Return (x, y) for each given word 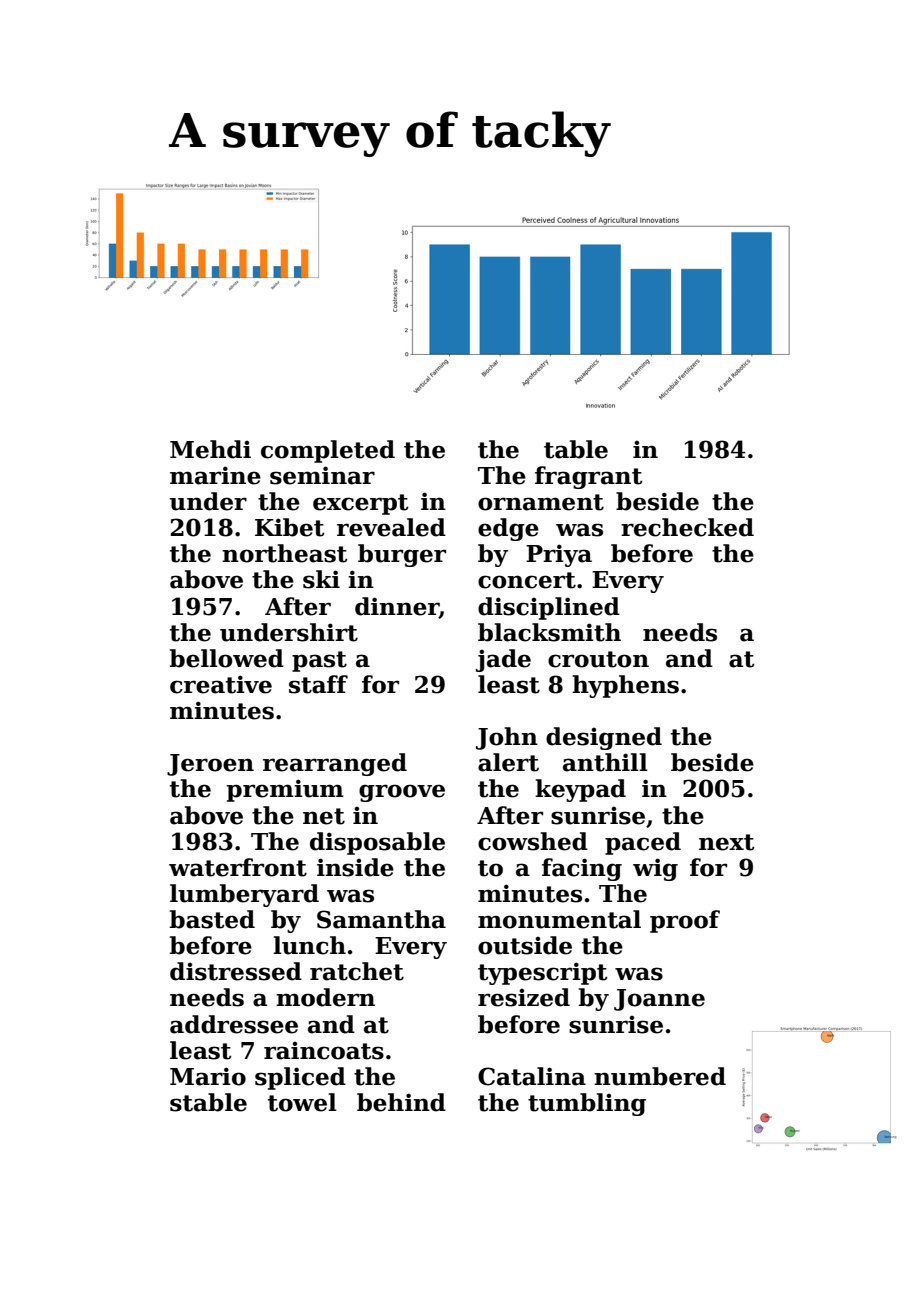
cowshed (533, 841)
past (319, 661)
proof (685, 921)
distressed (236, 971)
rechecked (687, 527)
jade (503, 660)
